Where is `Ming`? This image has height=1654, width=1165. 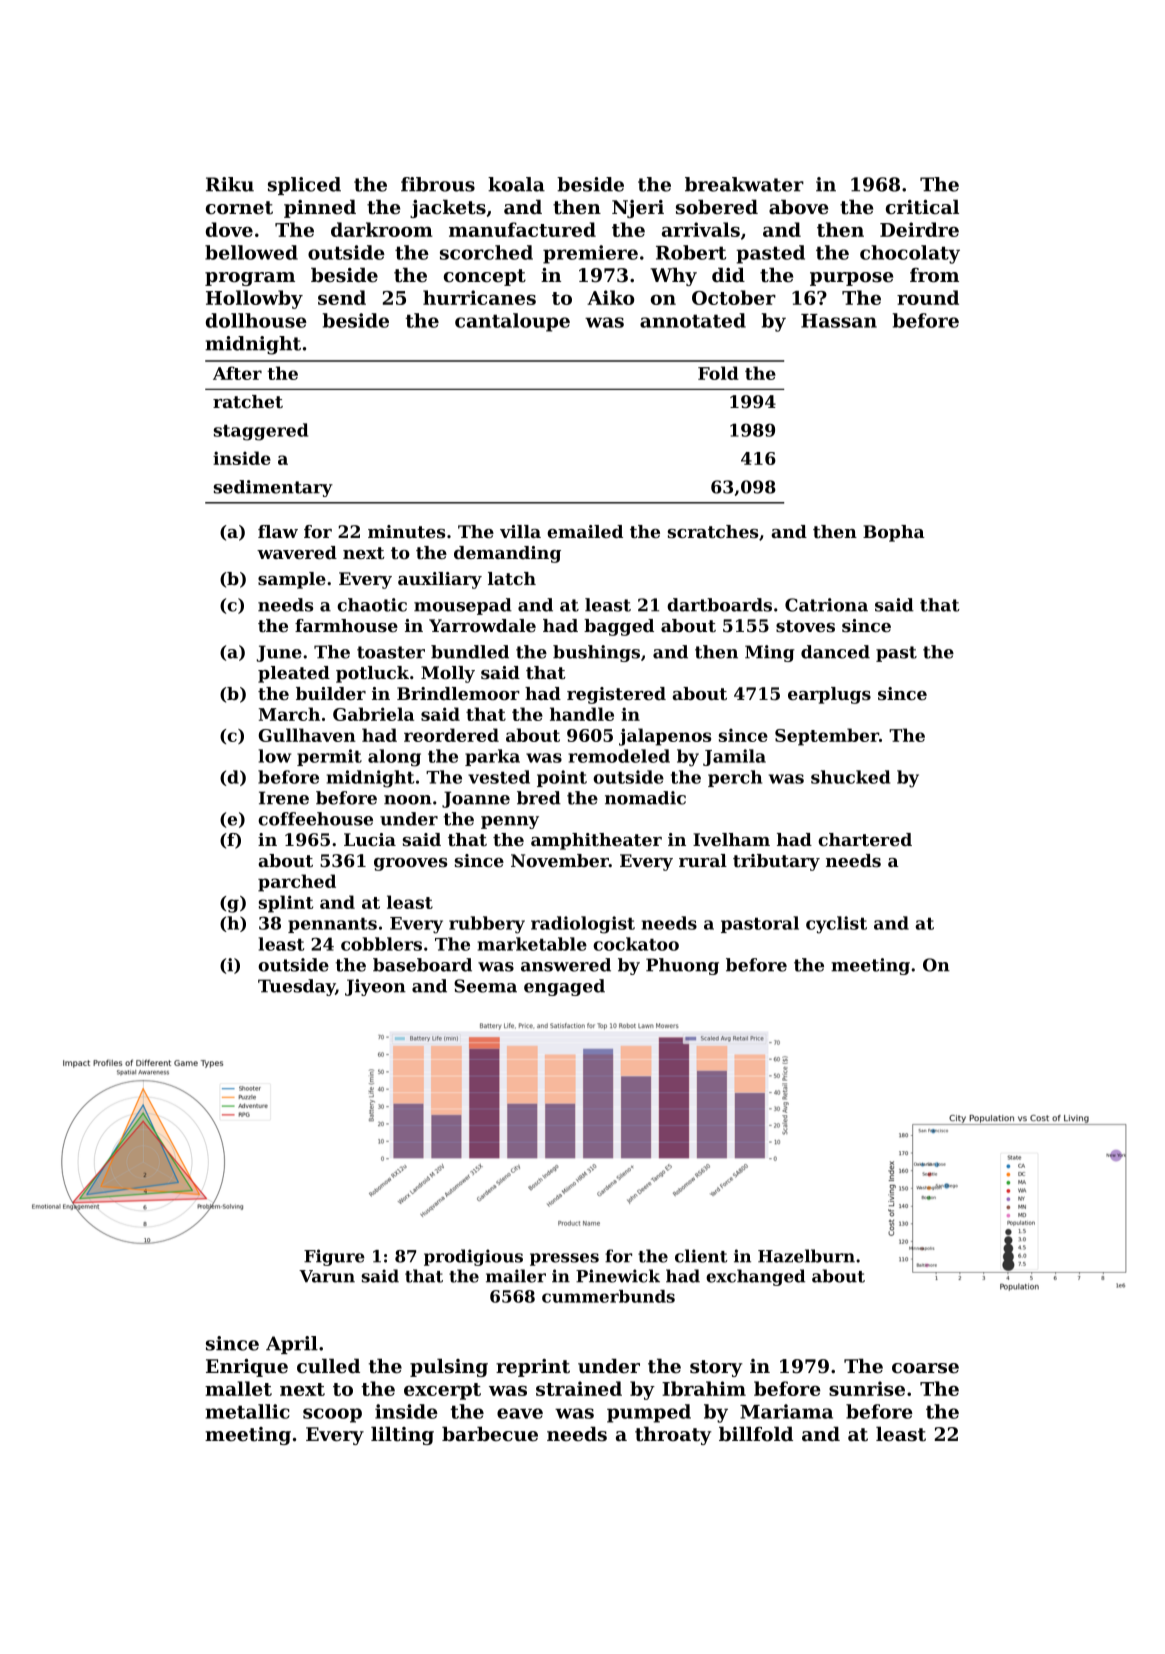 Ming is located at coordinates (770, 653).
